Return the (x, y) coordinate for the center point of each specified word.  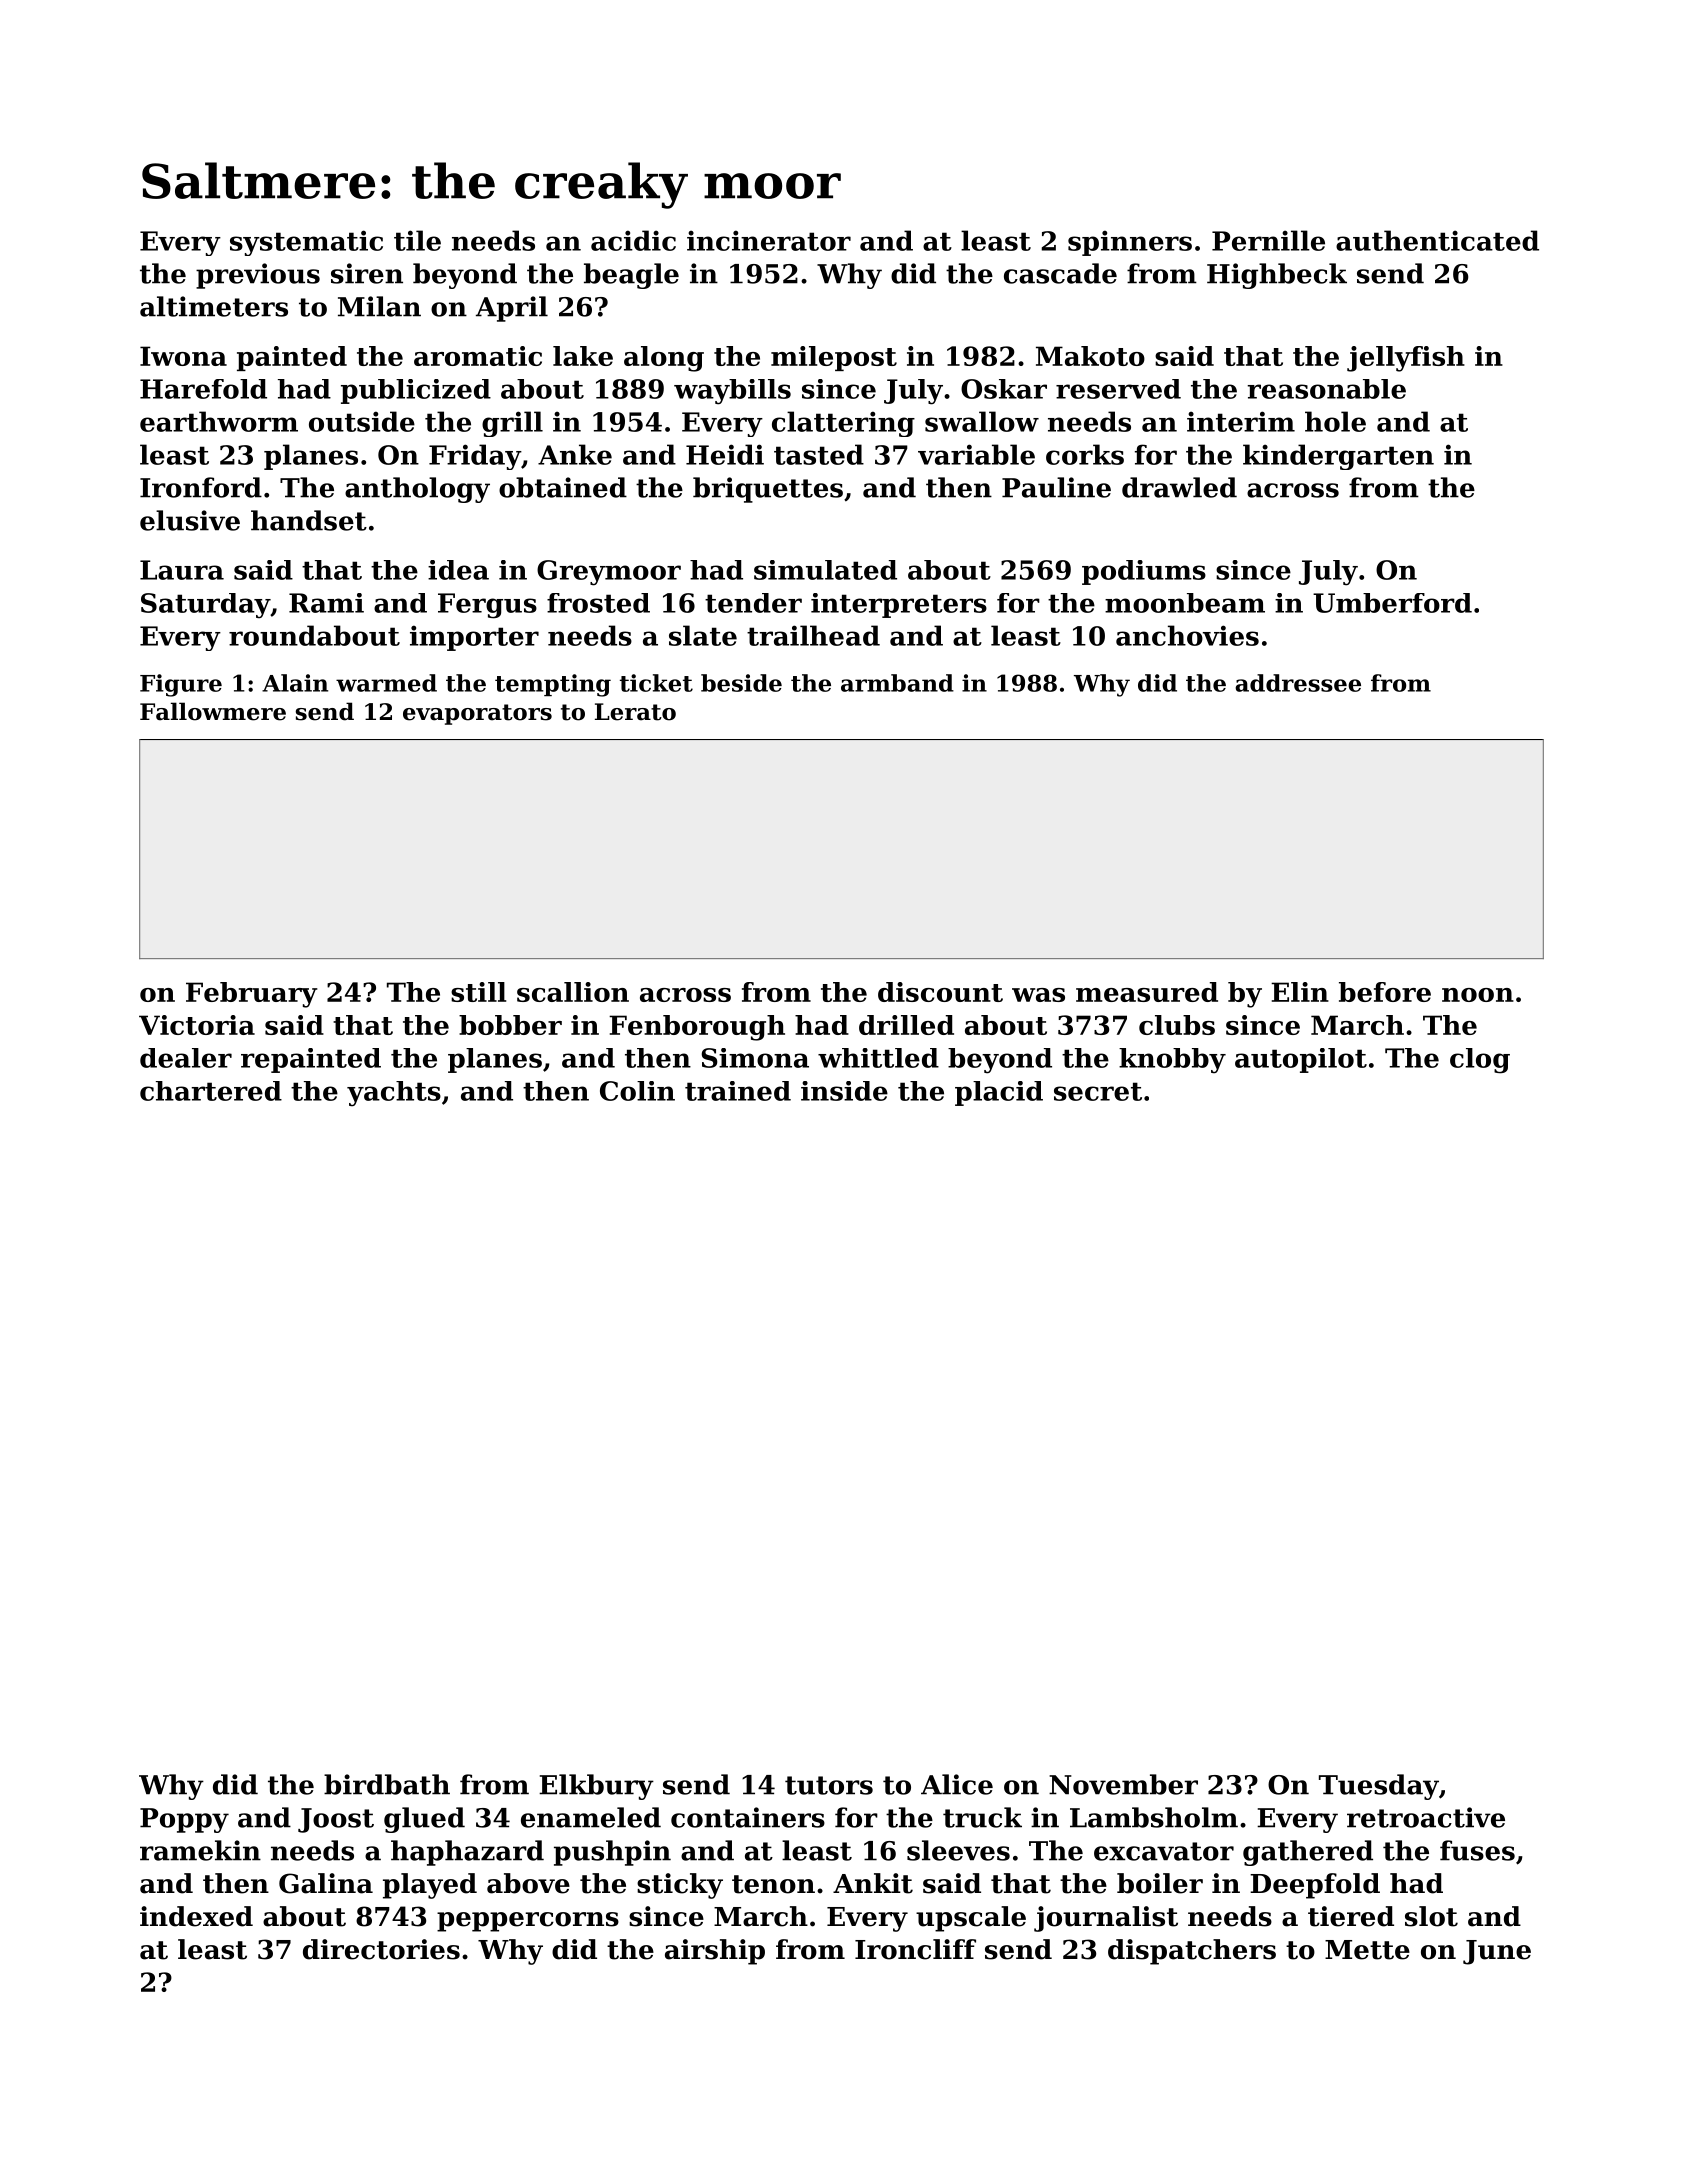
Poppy (184, 1820)
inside (844, 1091)
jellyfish (1406, 359)
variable (976, 454)
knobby (1172, 1060)
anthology (417, 490)
